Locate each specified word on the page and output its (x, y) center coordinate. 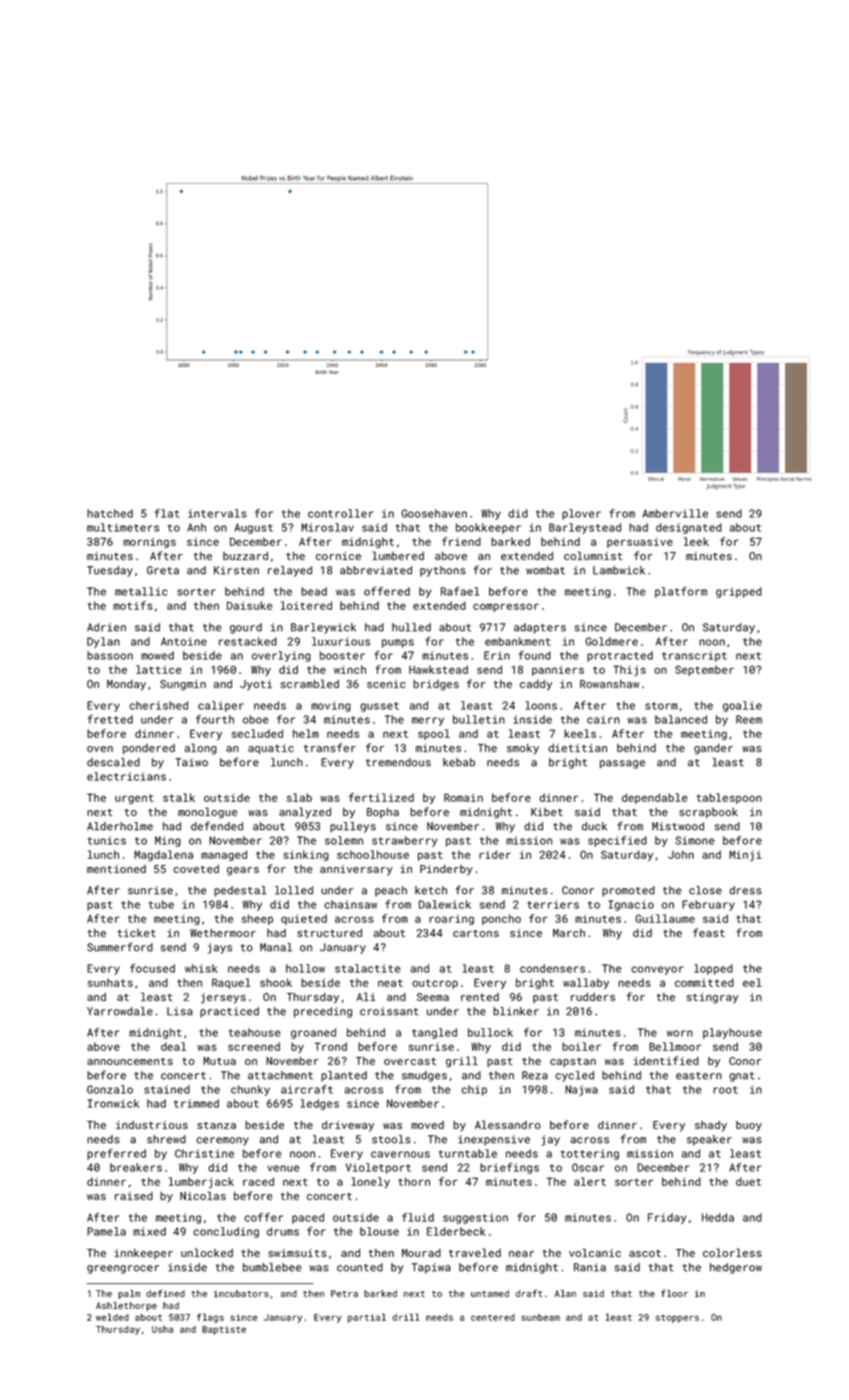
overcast (410, 1061)
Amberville (675, 513)
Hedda (718, 1217)
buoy (749, 1126)
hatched (110, 513)
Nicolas (203, 1195)
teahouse (254, 1032)
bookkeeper (488, 528)
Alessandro (508, 1124)
